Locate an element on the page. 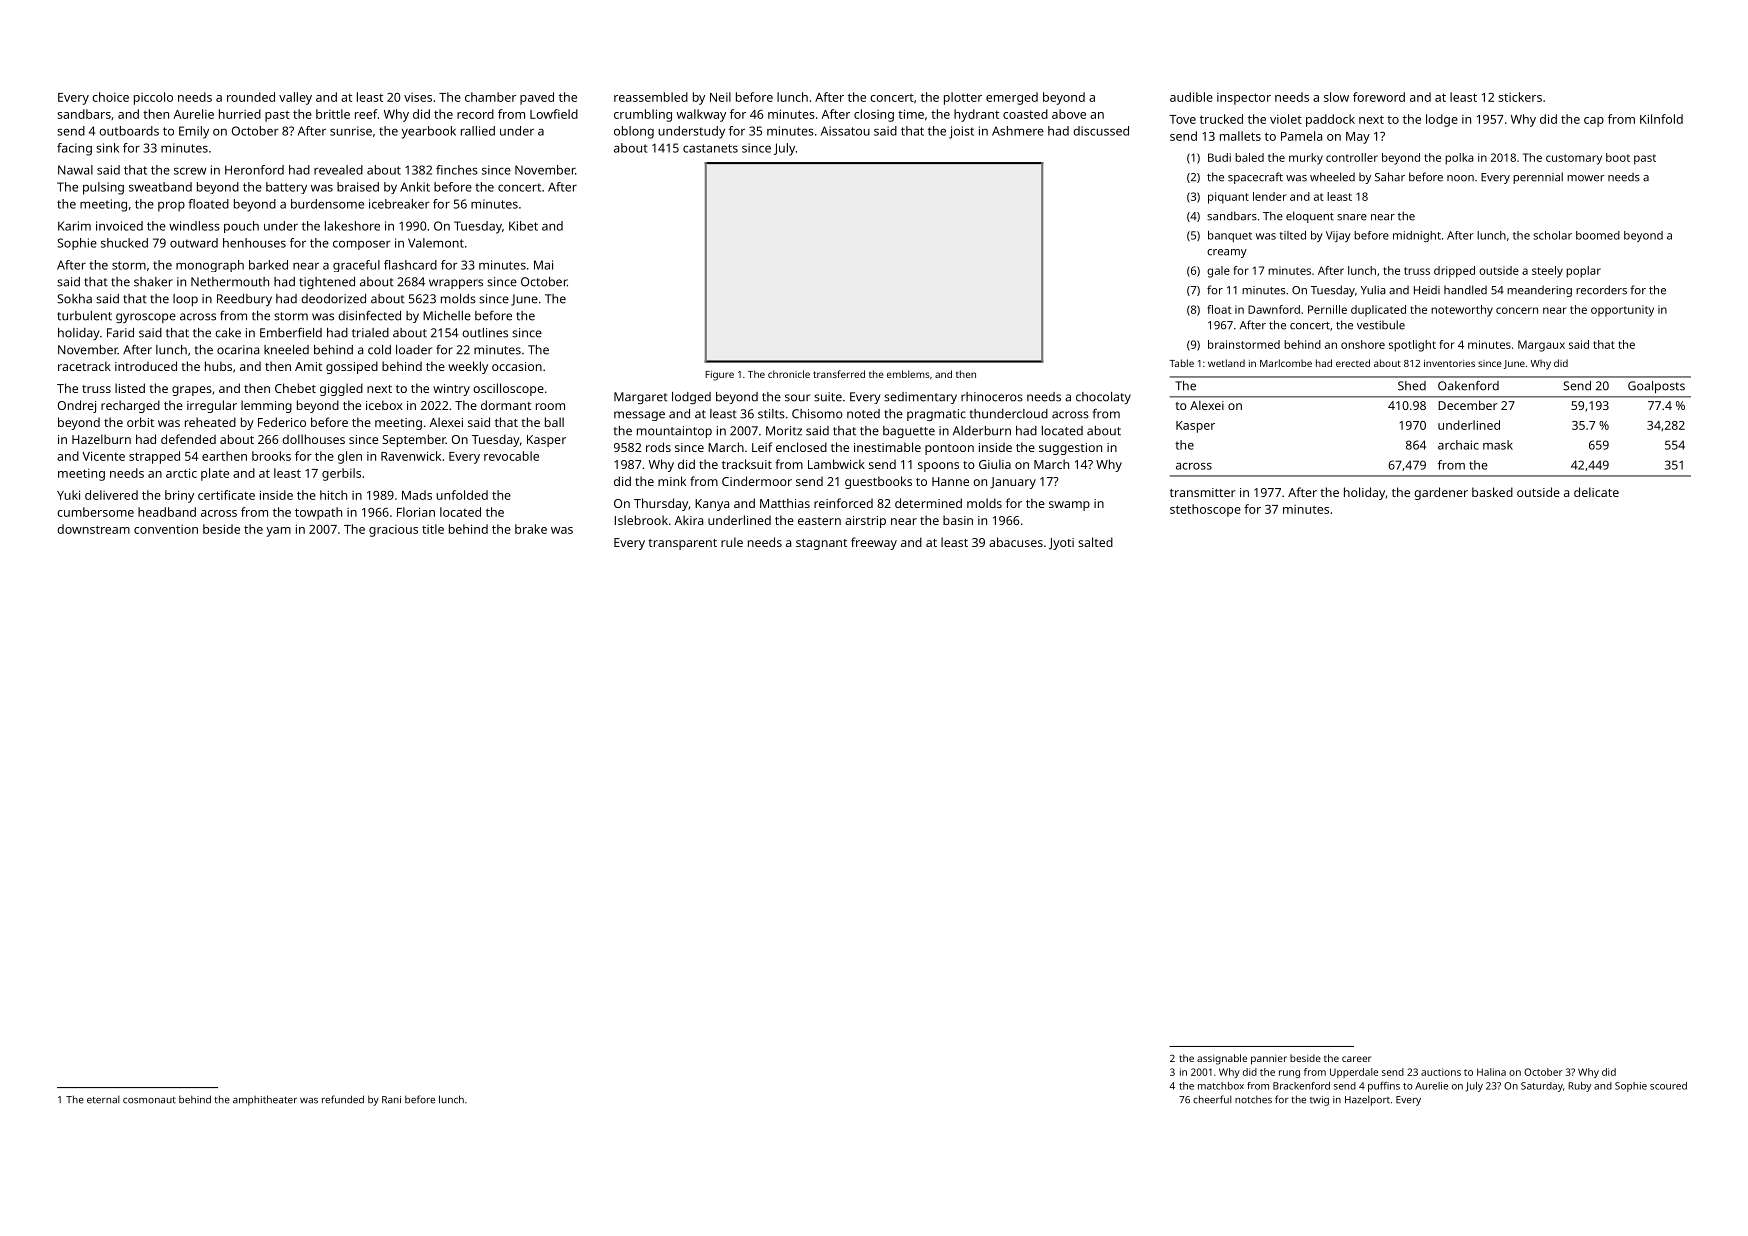  assignable is located at coordinates (1222, 1059).
